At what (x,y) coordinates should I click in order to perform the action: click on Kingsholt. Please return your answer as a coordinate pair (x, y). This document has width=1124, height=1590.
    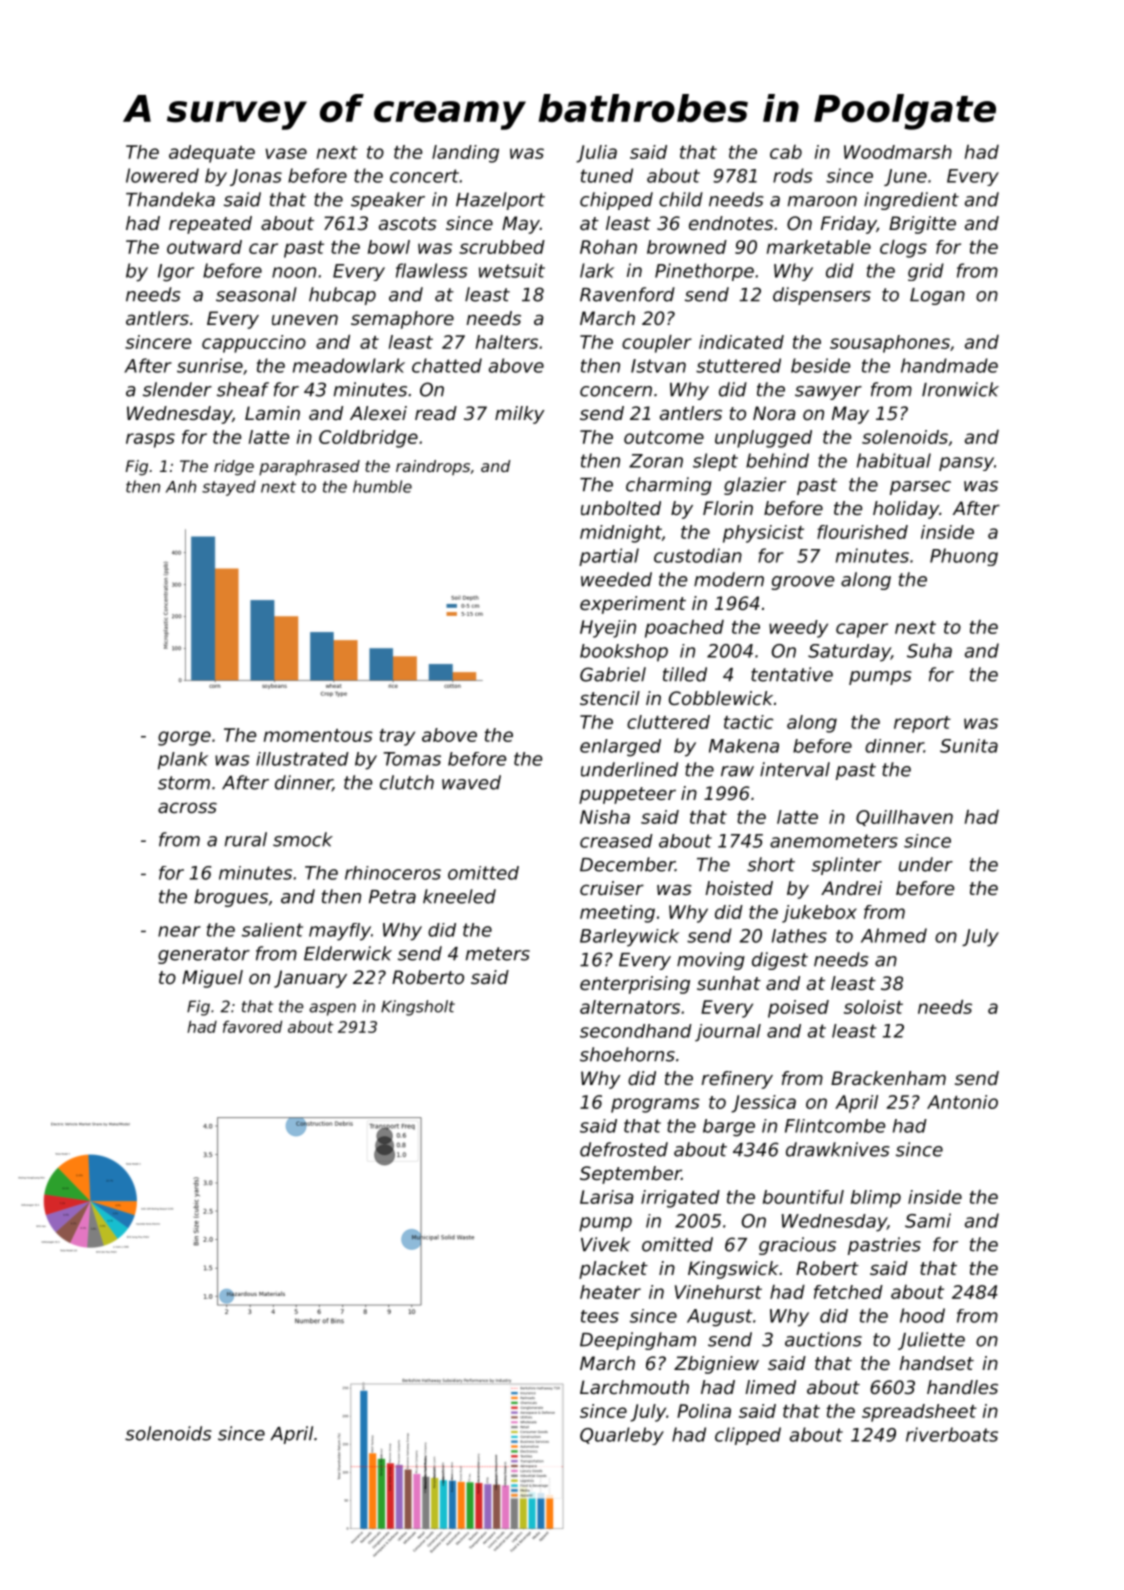
    Looking at the image, I should click on (418, 1008).
